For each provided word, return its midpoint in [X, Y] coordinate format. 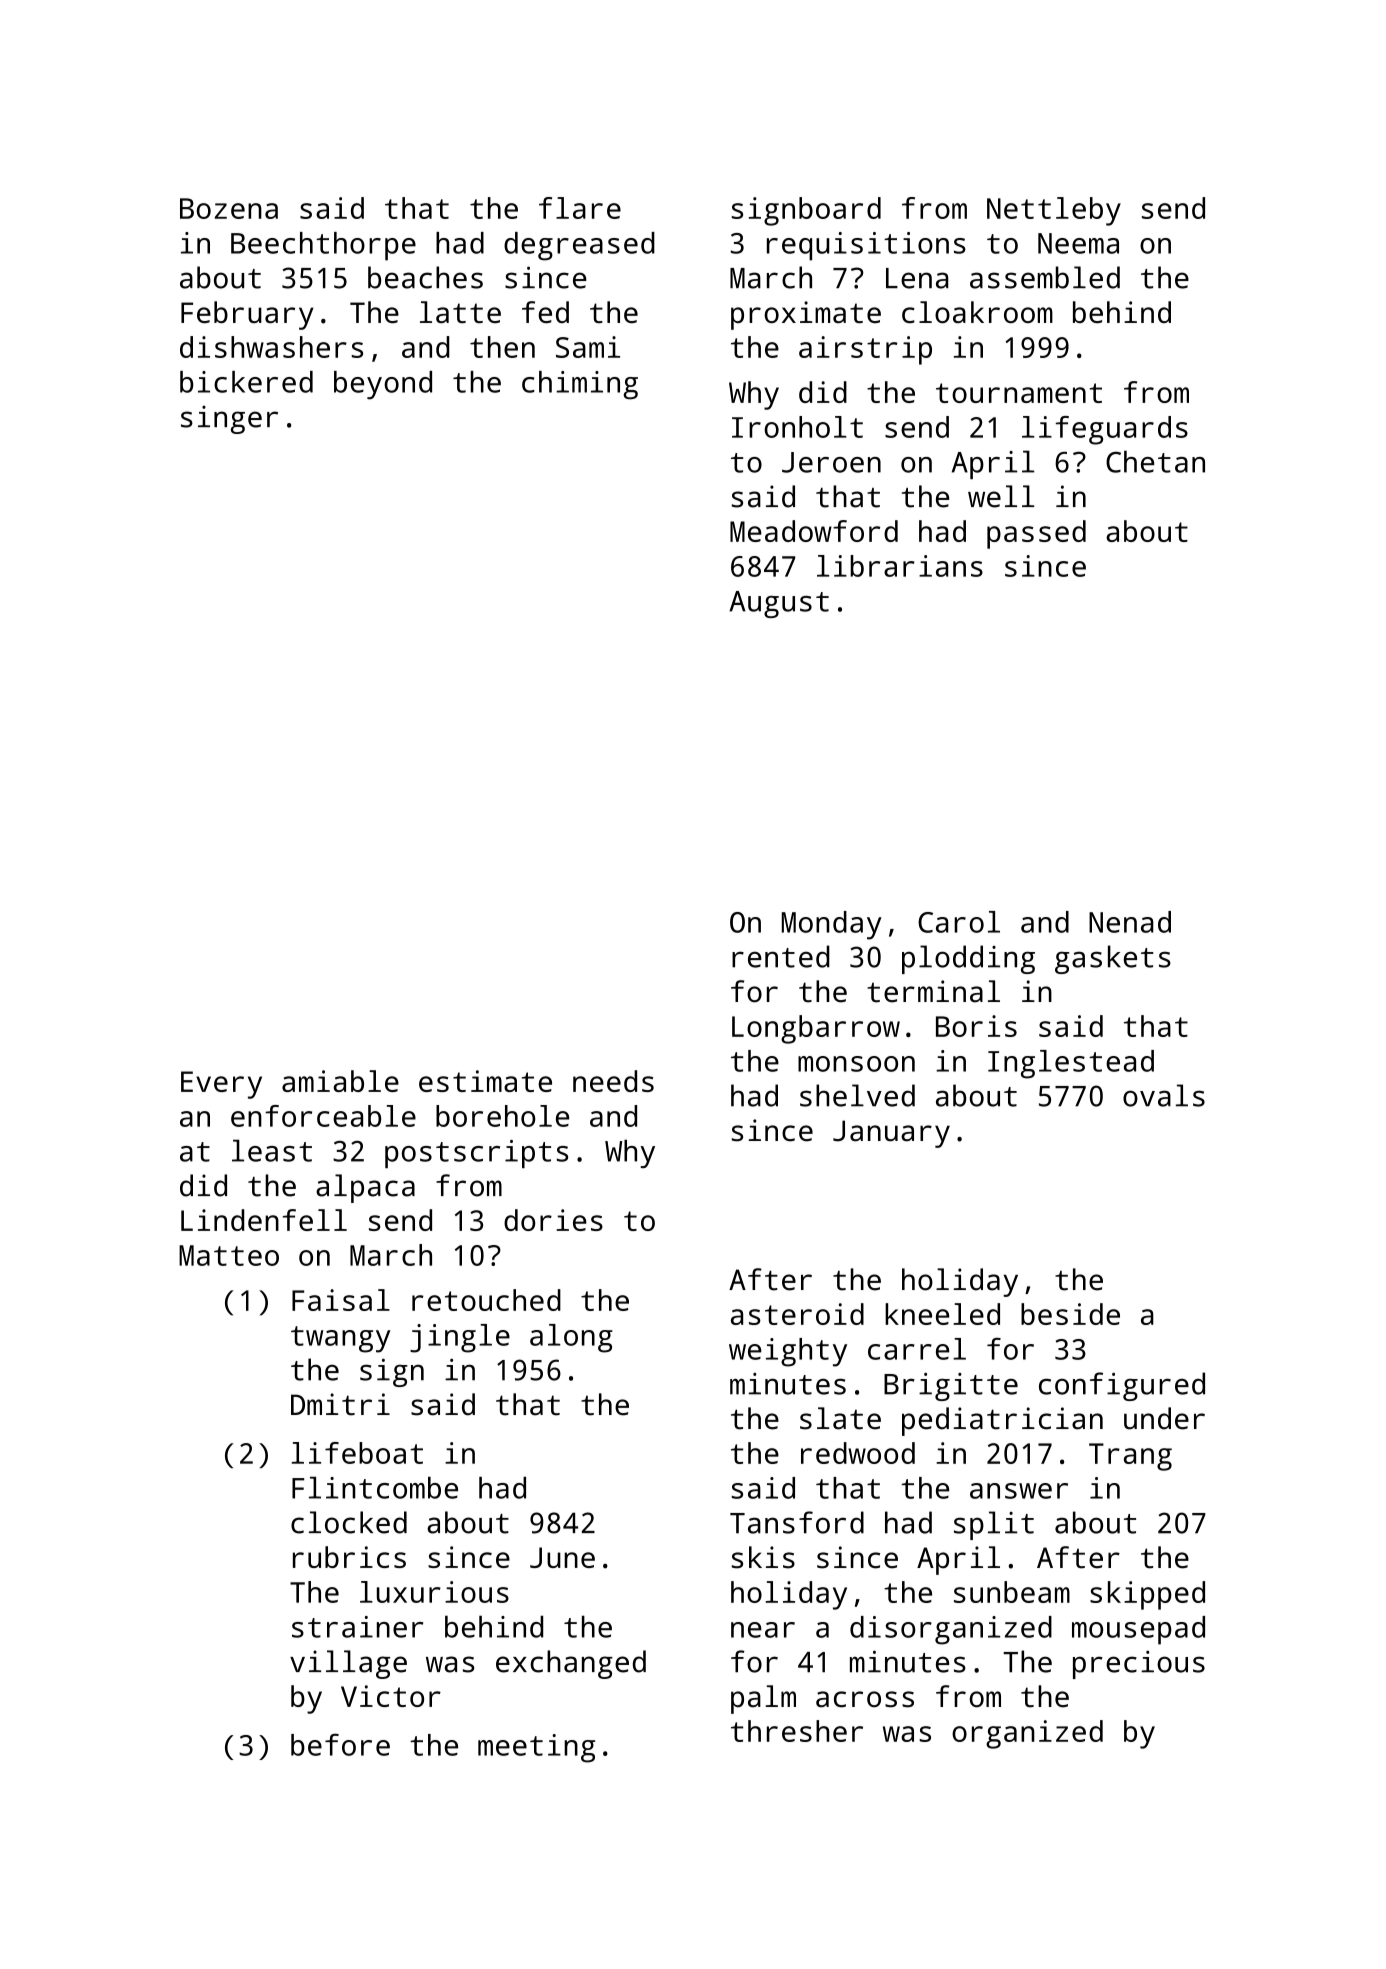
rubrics [349, 1557]
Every [221, 1085]
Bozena [229, 208]
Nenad [1130, 922]
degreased [579, 246]
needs [613, 1081]
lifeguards [1105, 430]
